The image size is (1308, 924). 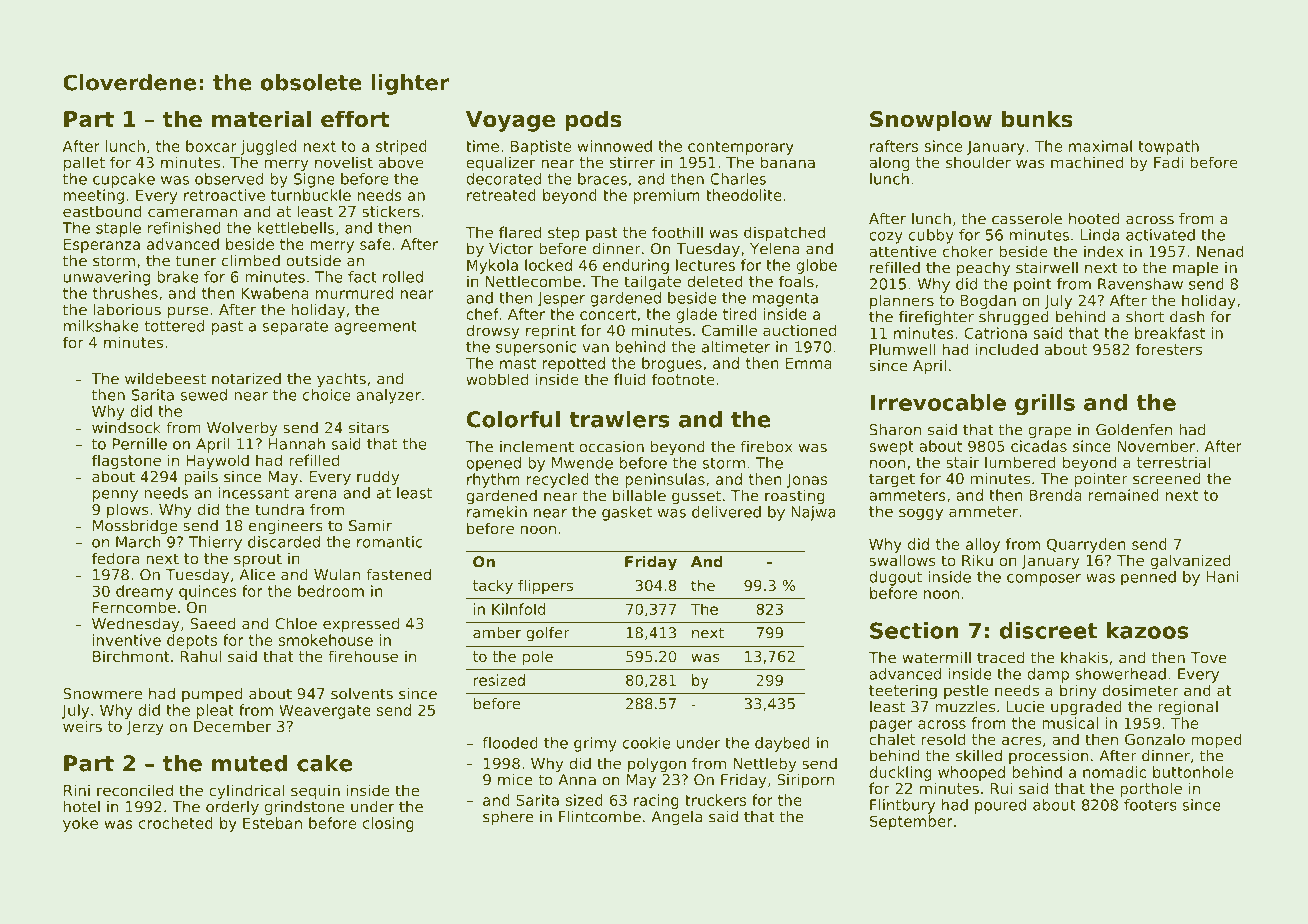 I want to click on winnowed, so click(x=614, y=146).
